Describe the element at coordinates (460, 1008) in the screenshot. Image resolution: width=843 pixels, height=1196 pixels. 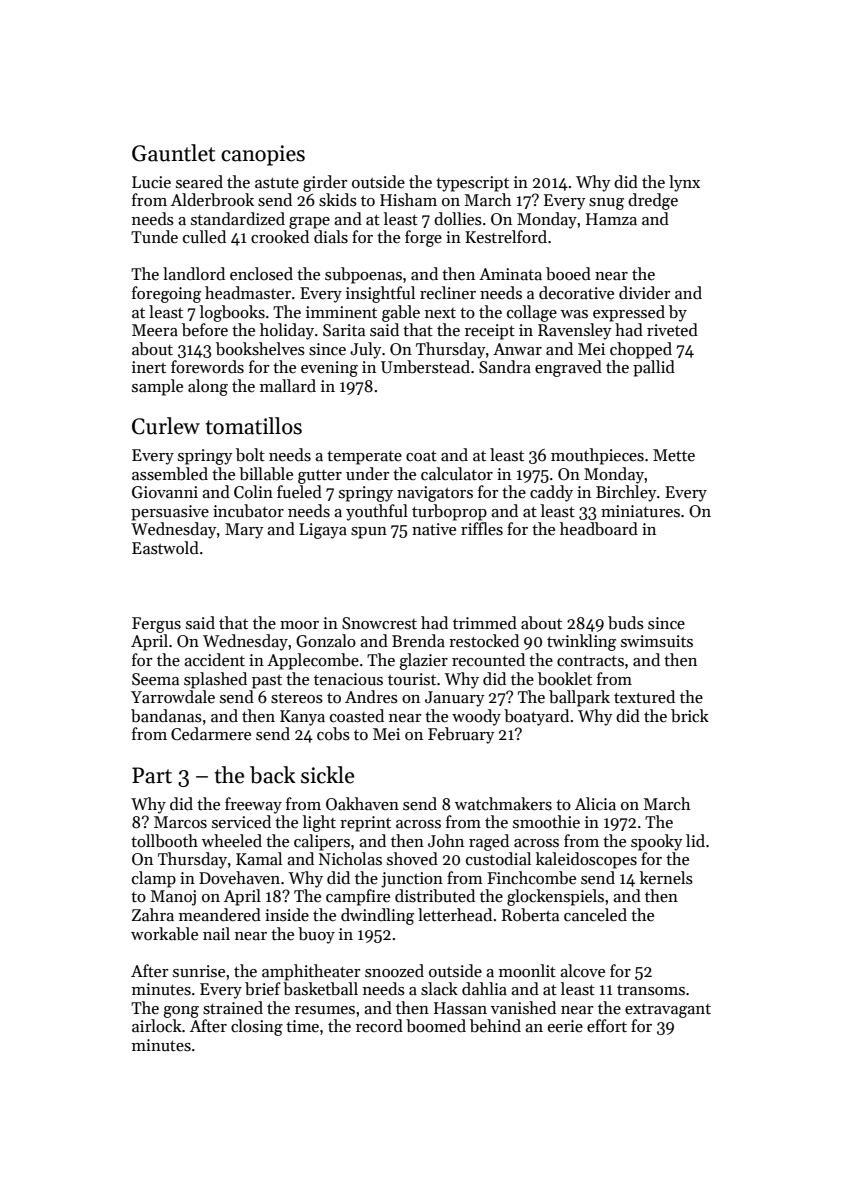
I see `Hassan` at that location.
